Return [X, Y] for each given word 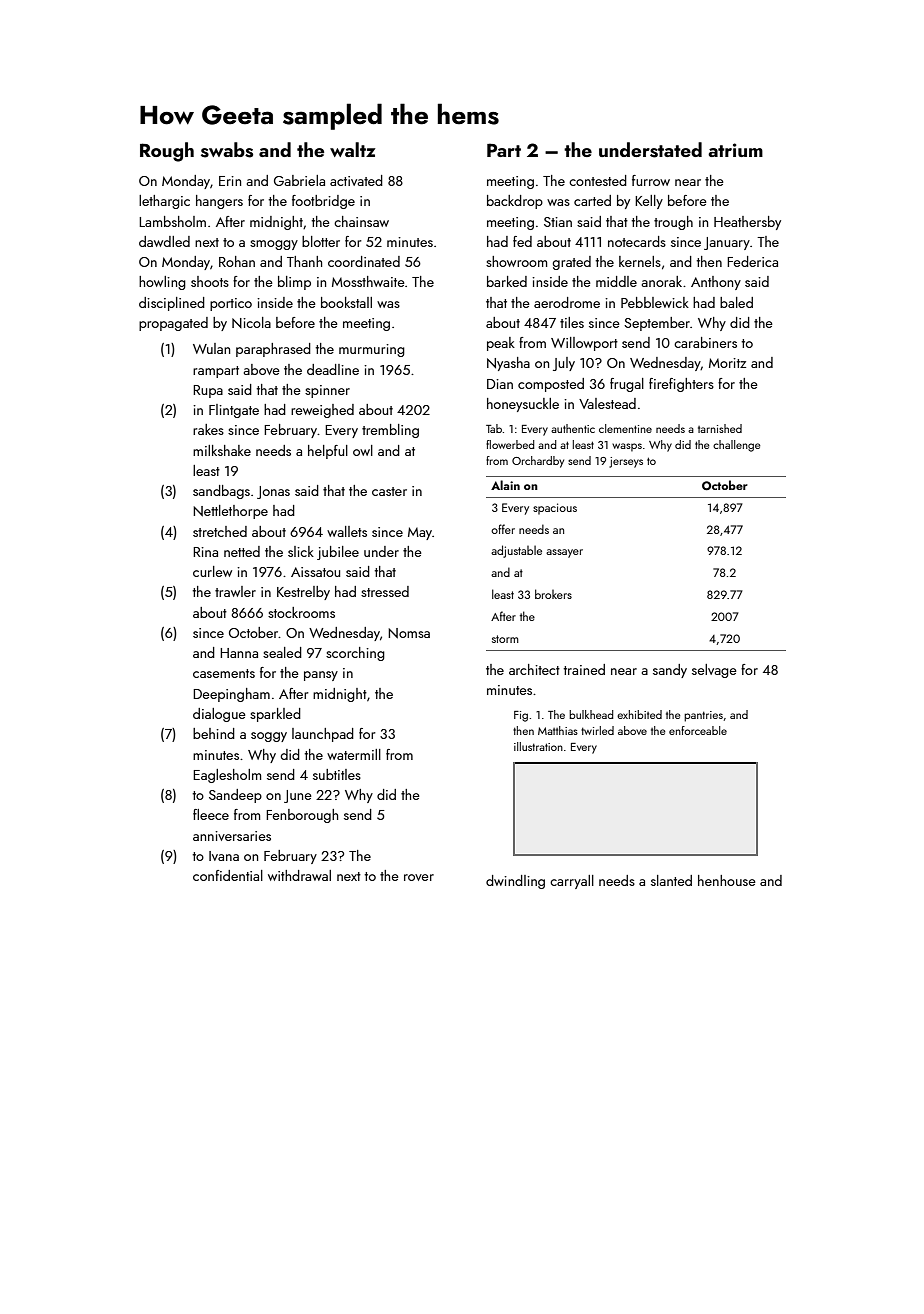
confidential [228, 875]
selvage [714, 671]
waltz [352, 149]
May [420, 533]
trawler [235, 591]
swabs [227, 150]
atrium [735, 150]
